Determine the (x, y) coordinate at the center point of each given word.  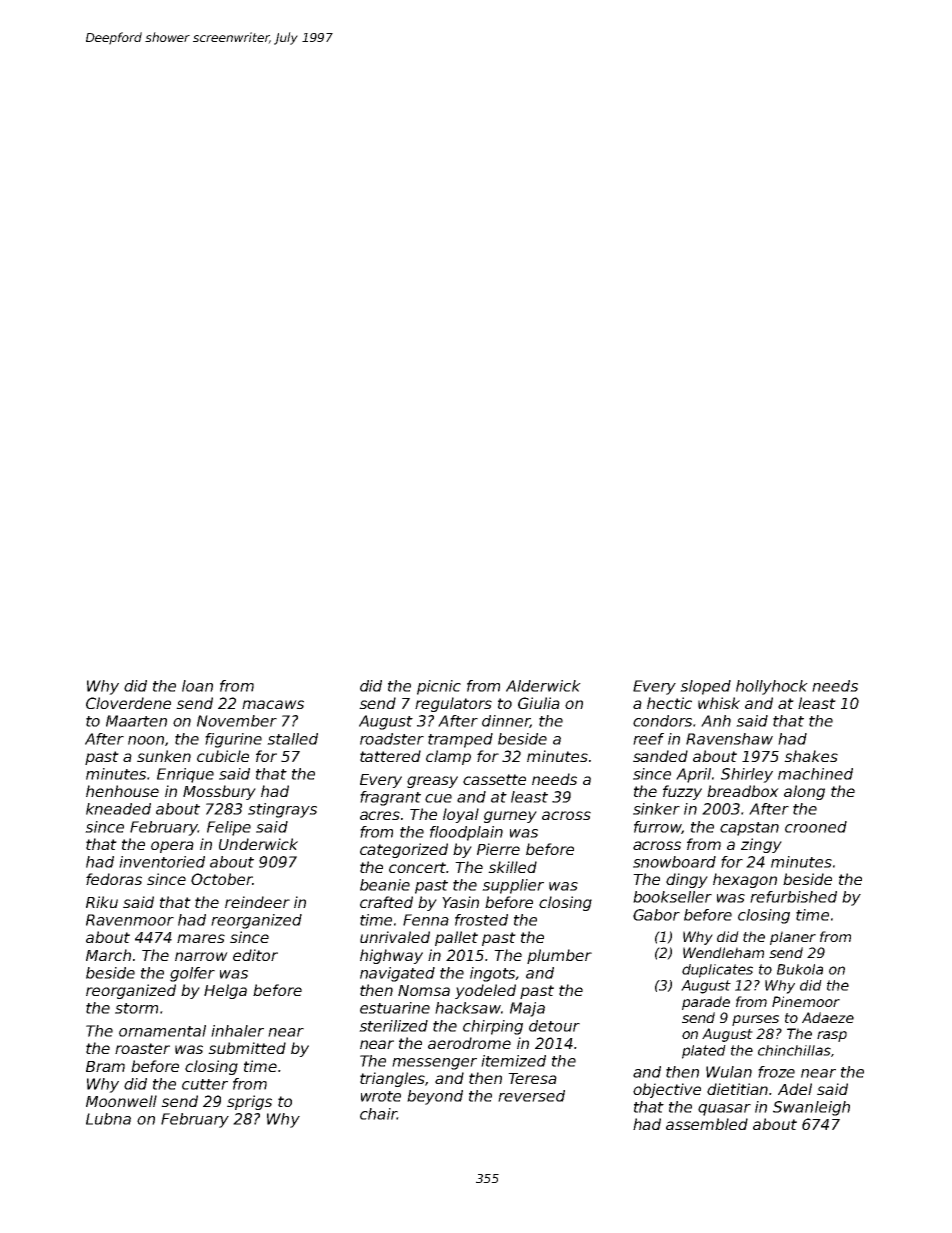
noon (146, 740)
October (221, 879)
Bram (105, 1066)
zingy (761, 845)
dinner (506, 721)
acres (380, 815)
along (804, 792)
